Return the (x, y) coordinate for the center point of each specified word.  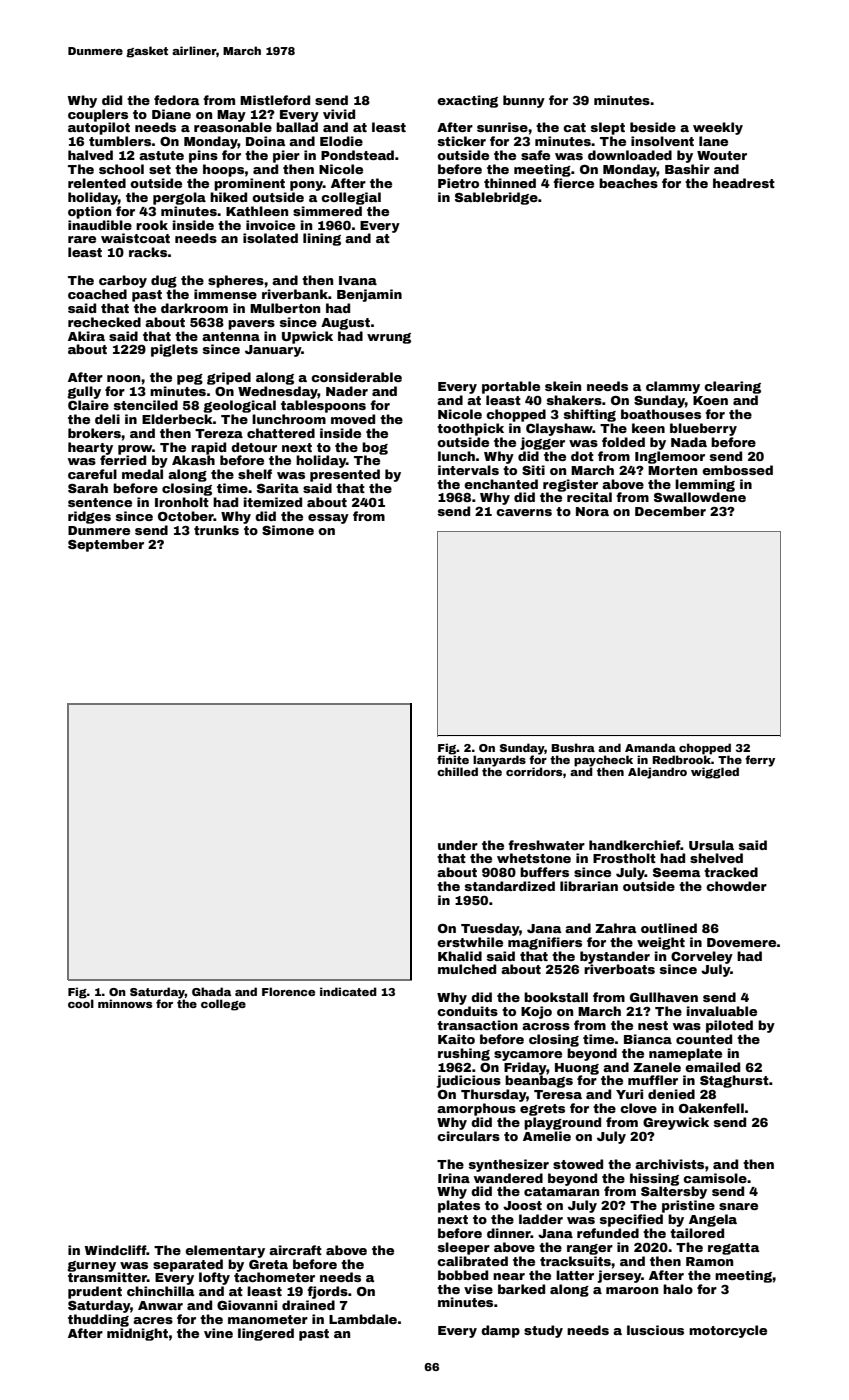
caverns (524, 512)
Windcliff (115, 1250)
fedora (177, 100)
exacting (467, 101)
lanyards (499, 761)
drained (308, 1305)
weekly (718, 128)
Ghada (211, 991)
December (670, 511)
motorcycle (728, 1331)
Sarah (88, 488)
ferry (760, 761)
